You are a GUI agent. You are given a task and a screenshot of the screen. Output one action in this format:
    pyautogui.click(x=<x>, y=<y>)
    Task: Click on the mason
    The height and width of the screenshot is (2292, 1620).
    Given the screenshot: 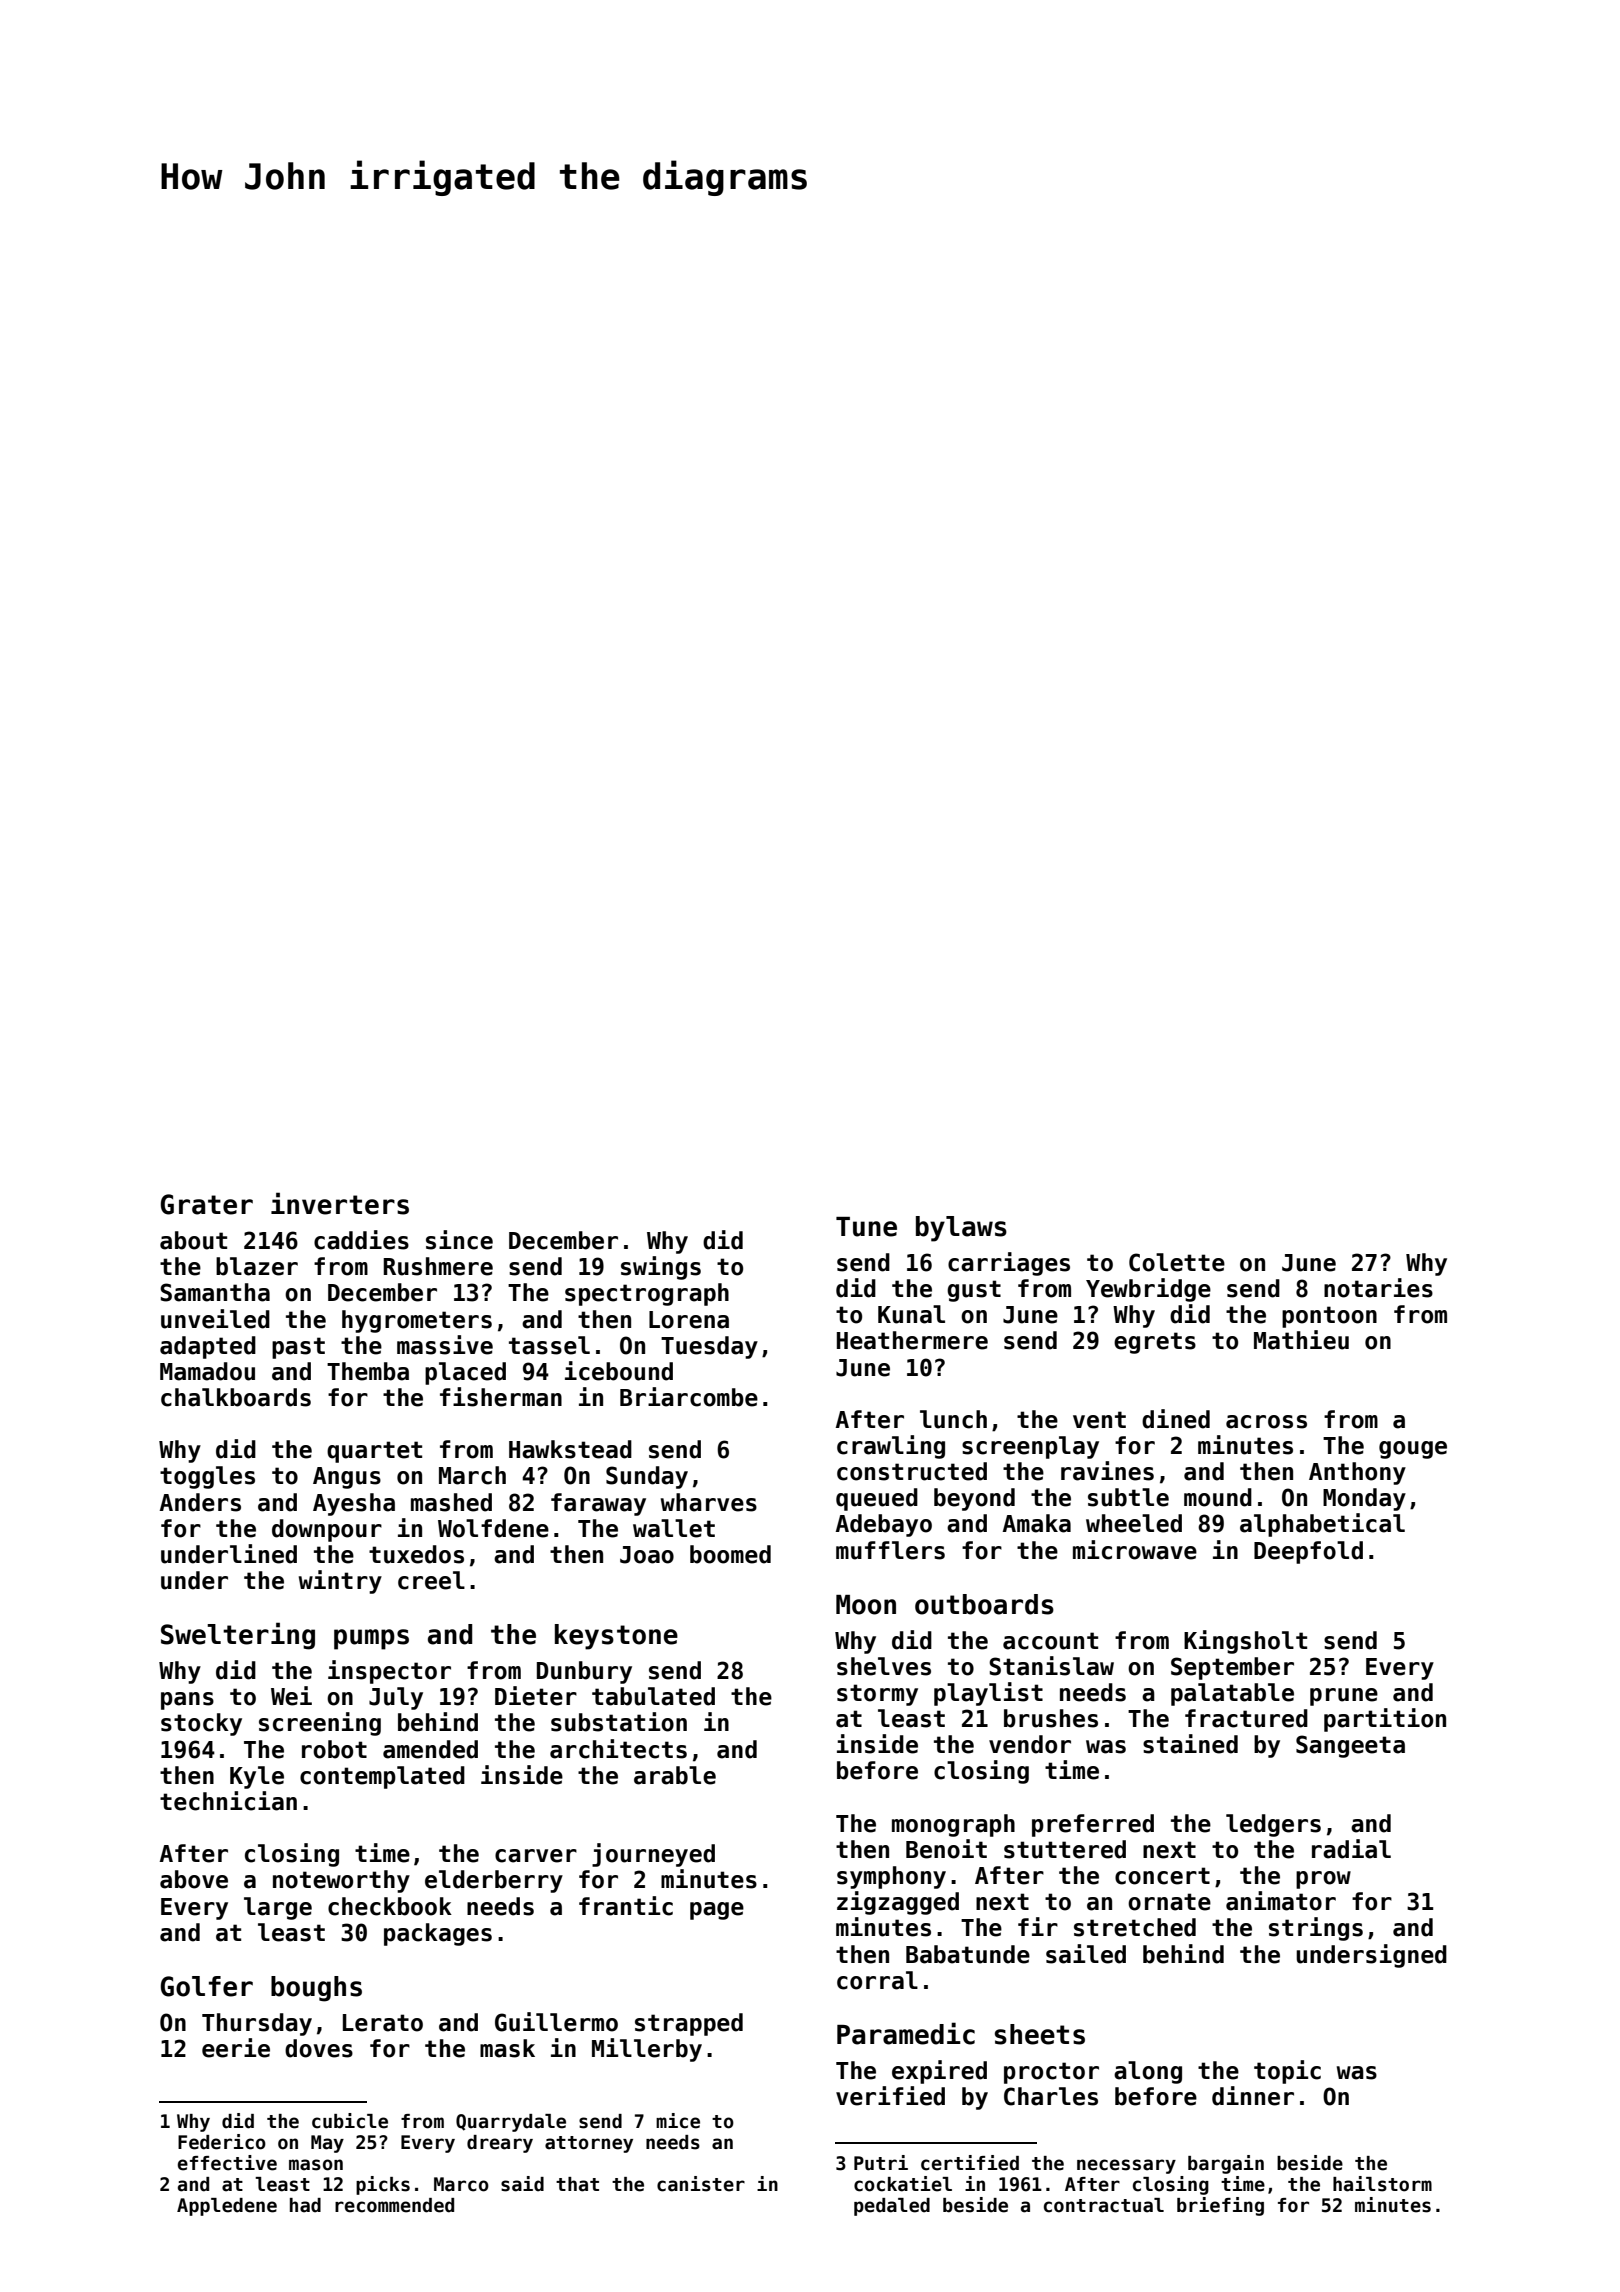 What is the action you would take?
    pyautogui.click(x=316, y=2165)
